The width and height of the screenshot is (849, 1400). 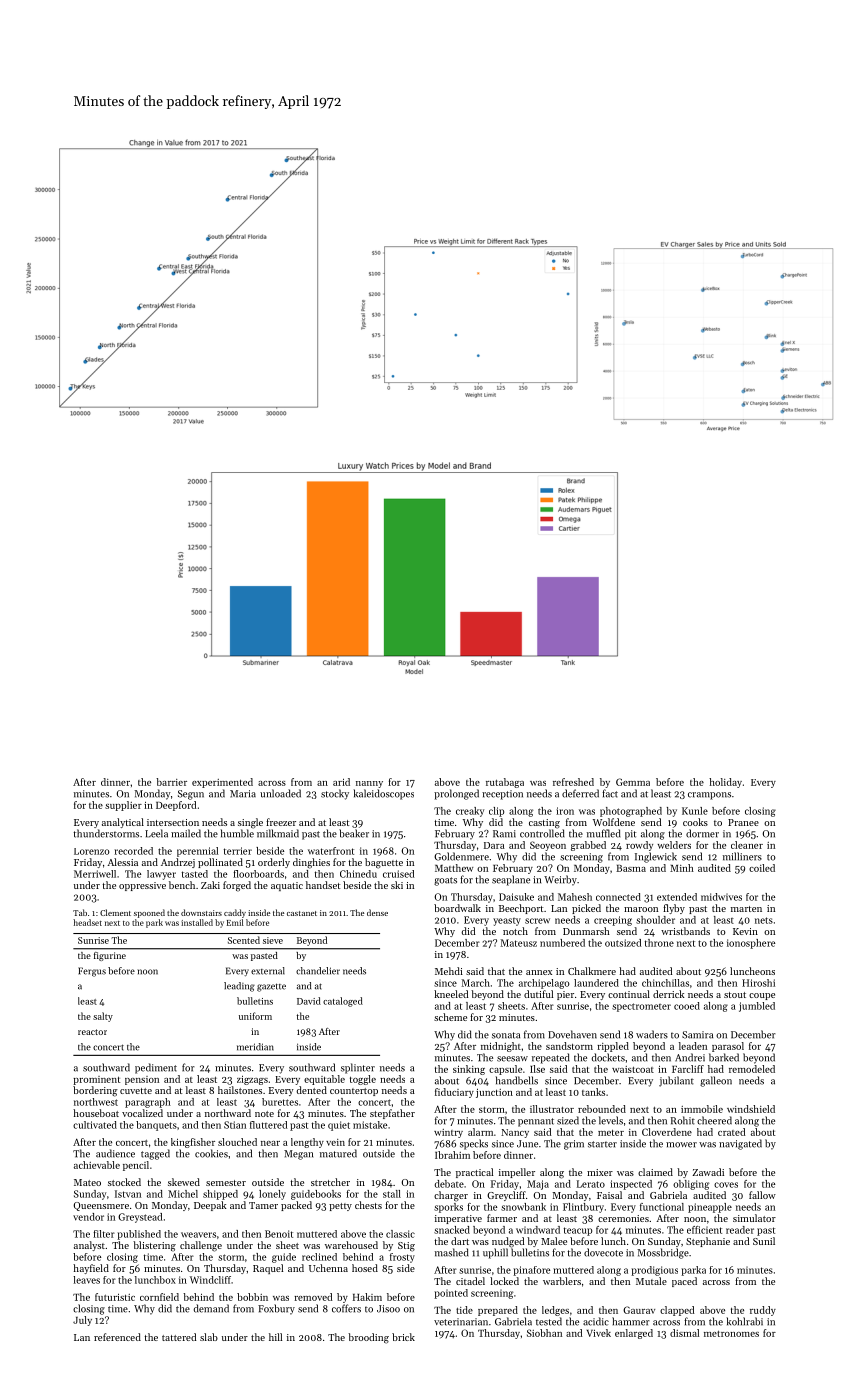 What do you see at coordinates (95, 1125) in the screenshot?
I see `cultivated` at bounding box center [95, 1125].
